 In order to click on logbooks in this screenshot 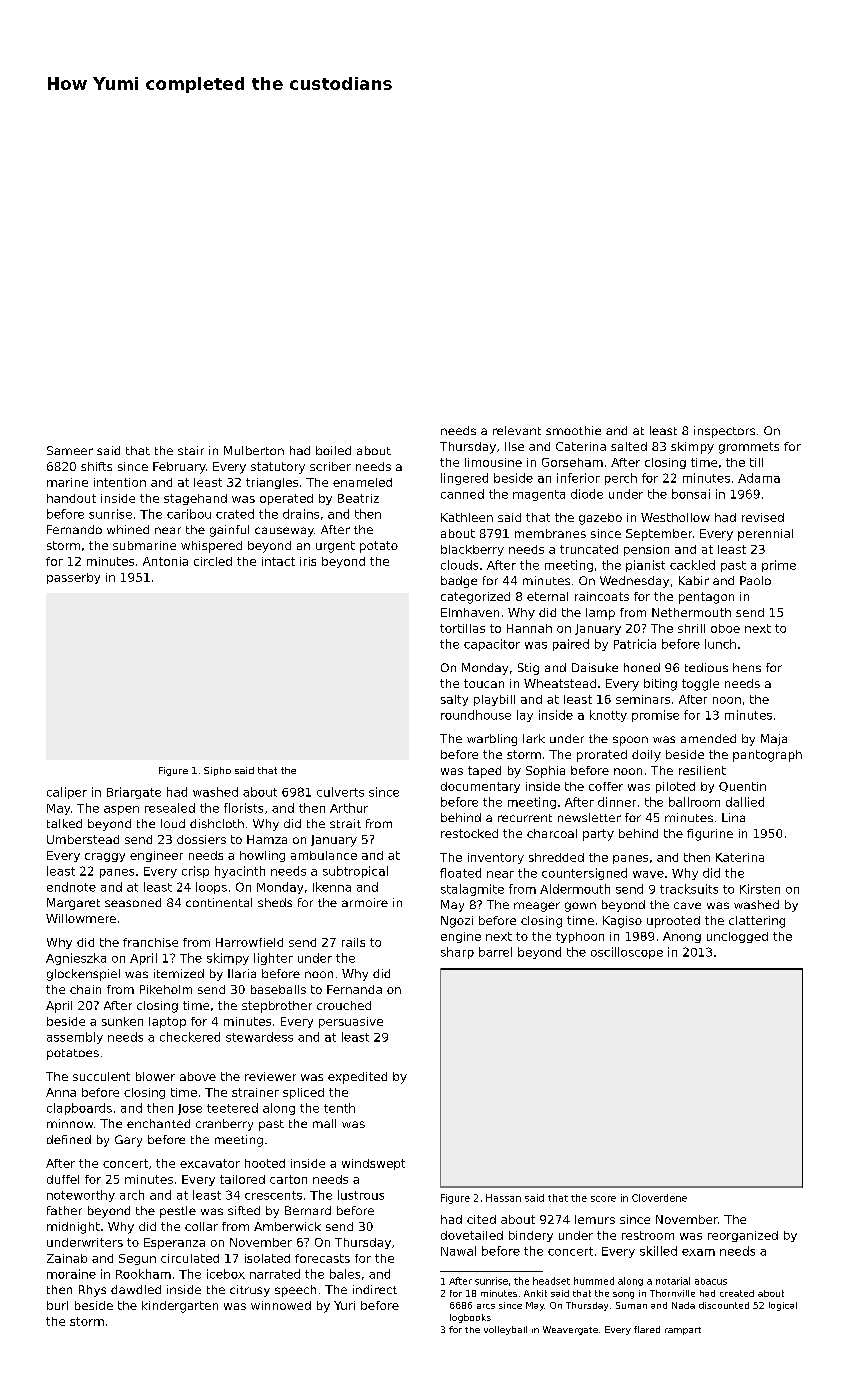, I will do `click(470, 1318)`.
